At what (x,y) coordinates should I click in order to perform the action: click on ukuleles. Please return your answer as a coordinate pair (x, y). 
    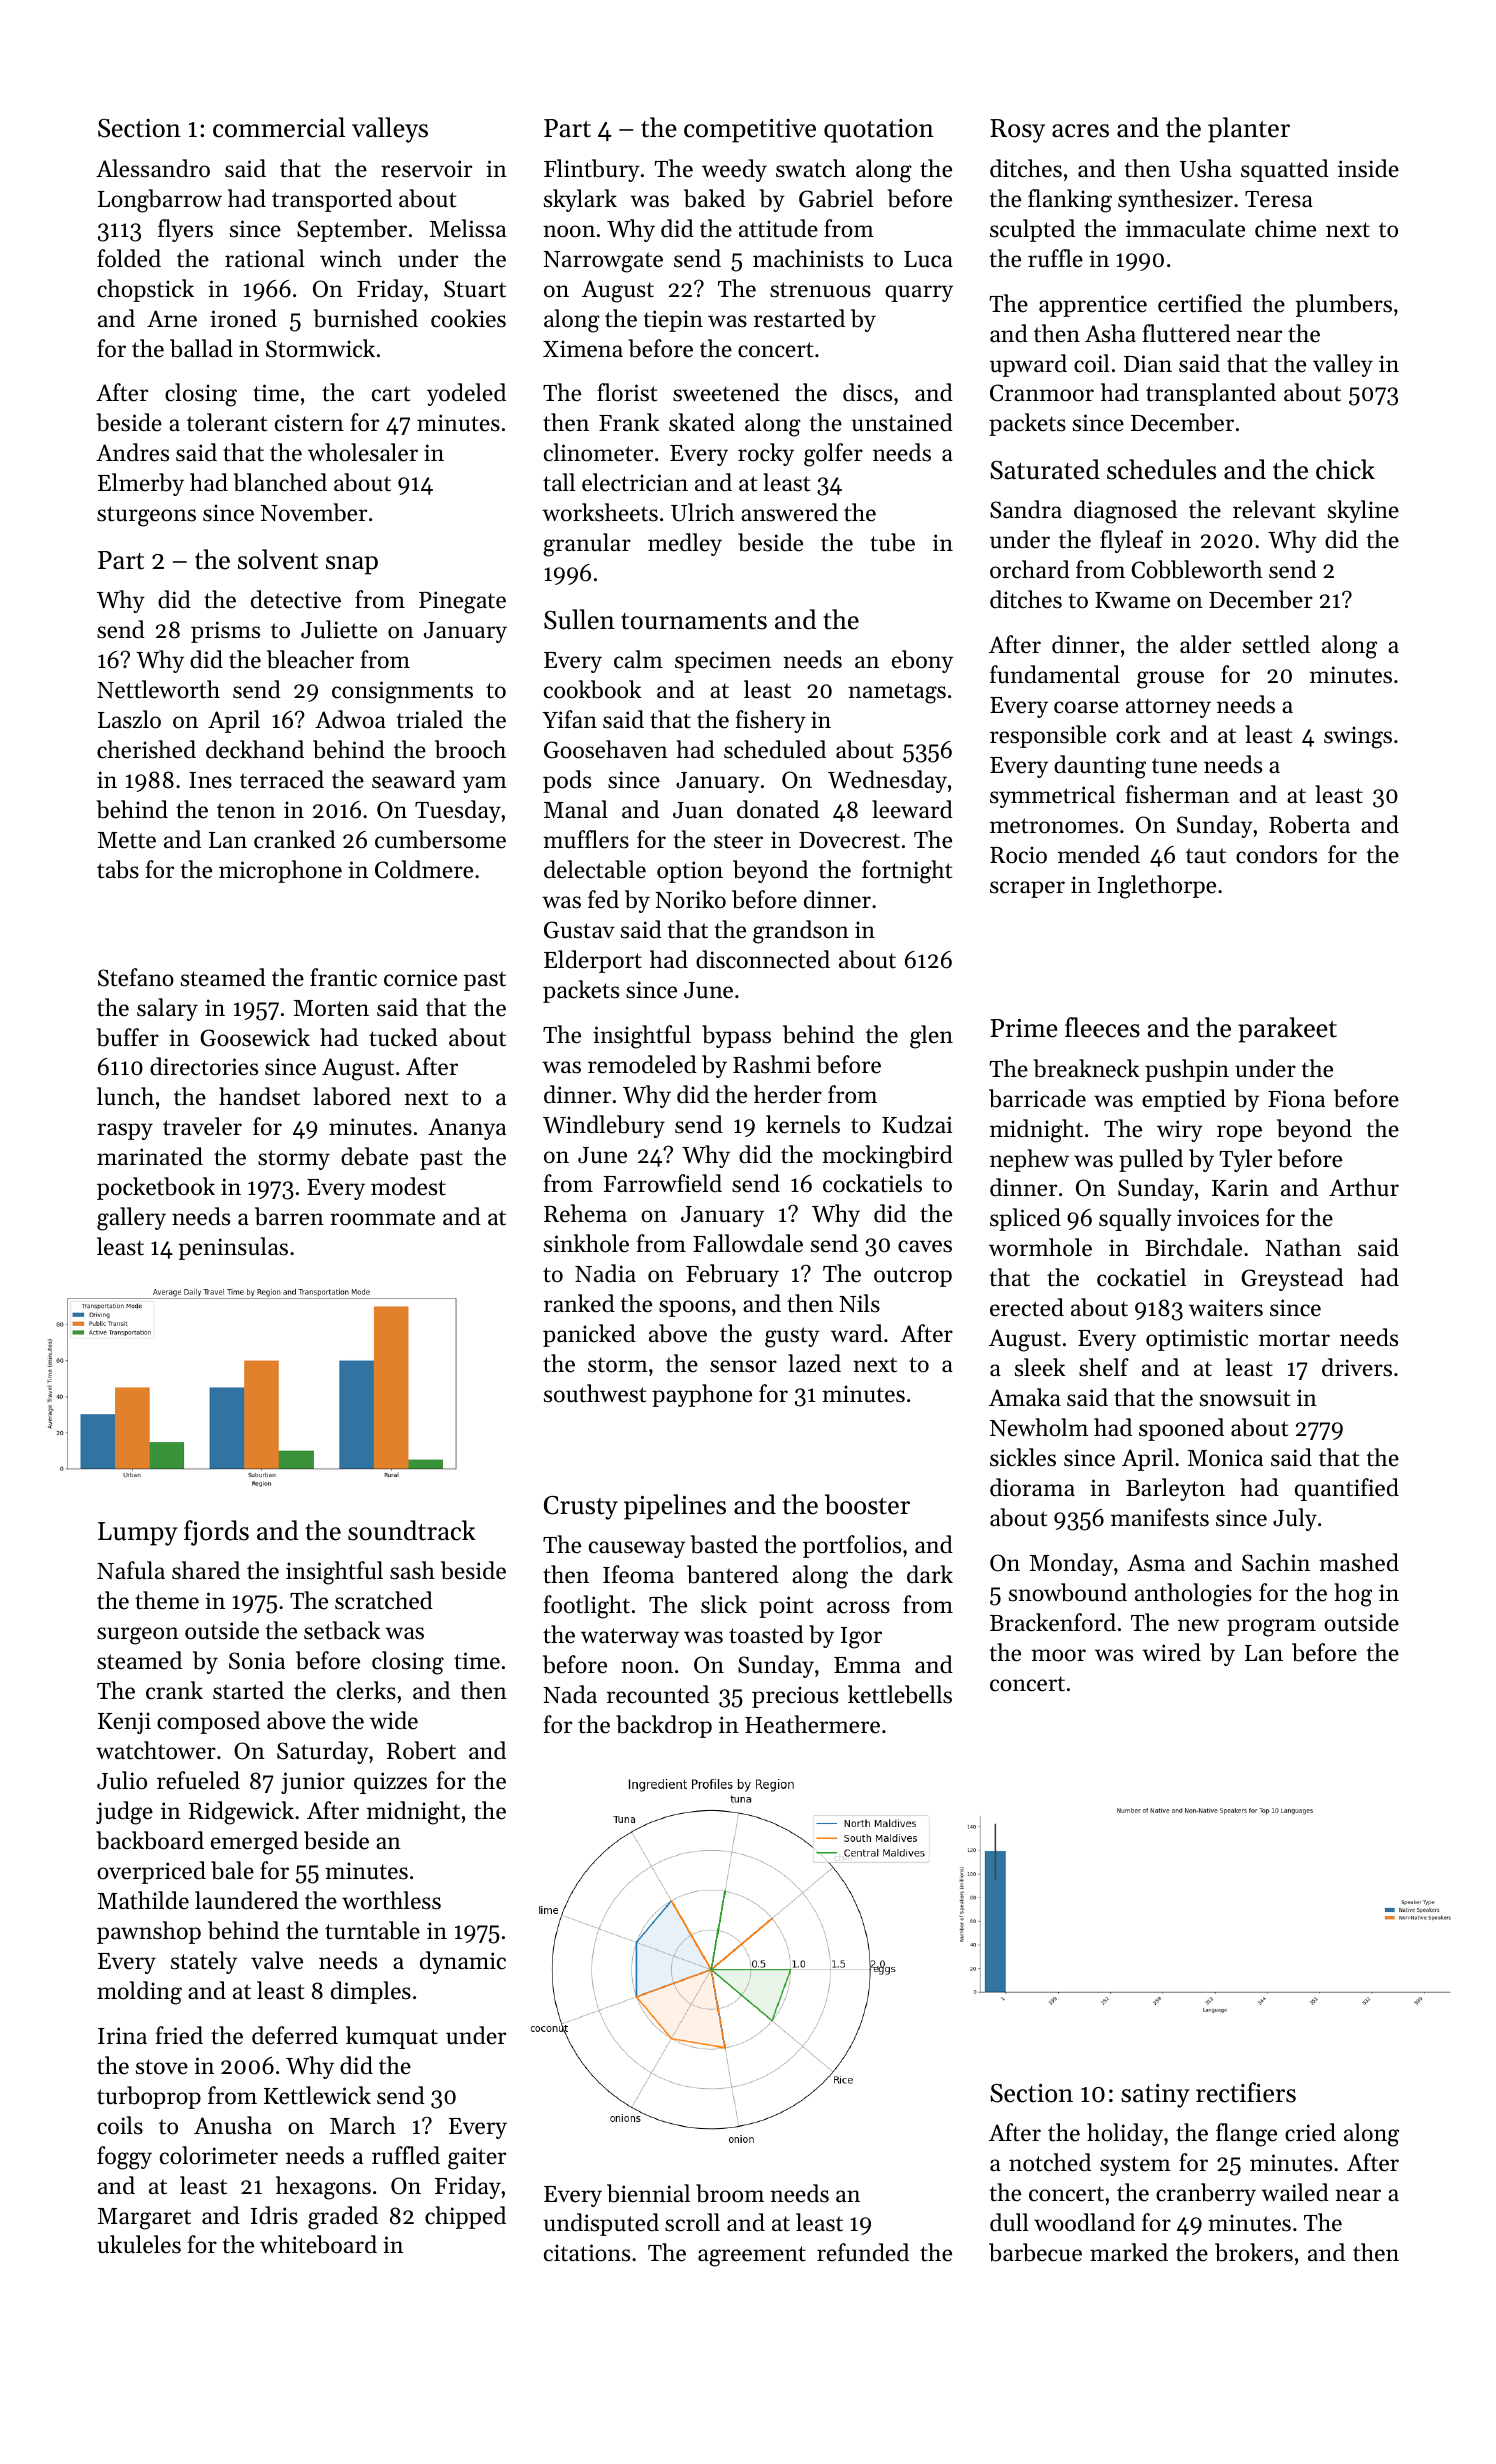
    Looking at the image, I should click on (139, 2244).
